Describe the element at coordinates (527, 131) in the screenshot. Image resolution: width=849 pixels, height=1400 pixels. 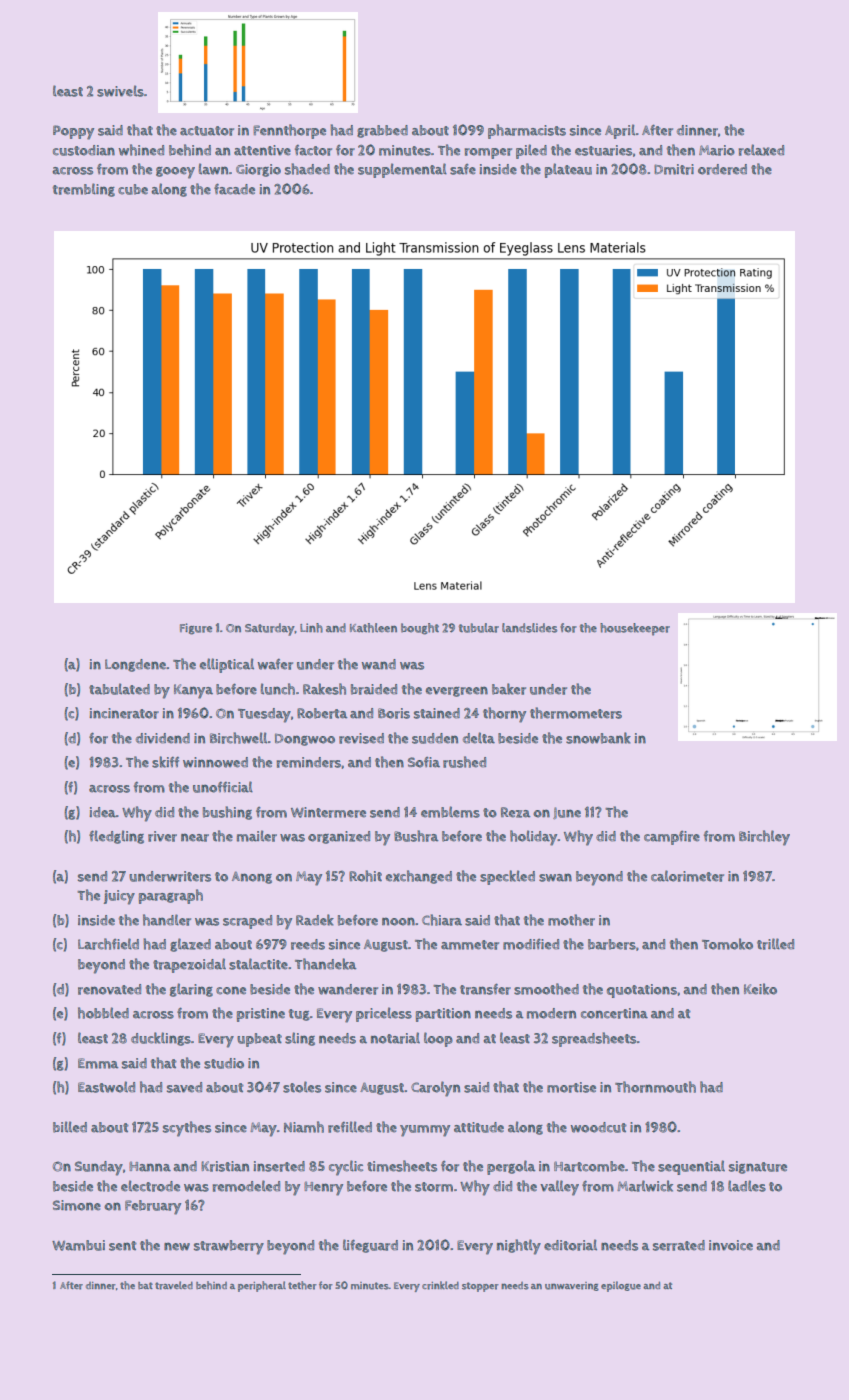
I see `pharmacists` at that location.
